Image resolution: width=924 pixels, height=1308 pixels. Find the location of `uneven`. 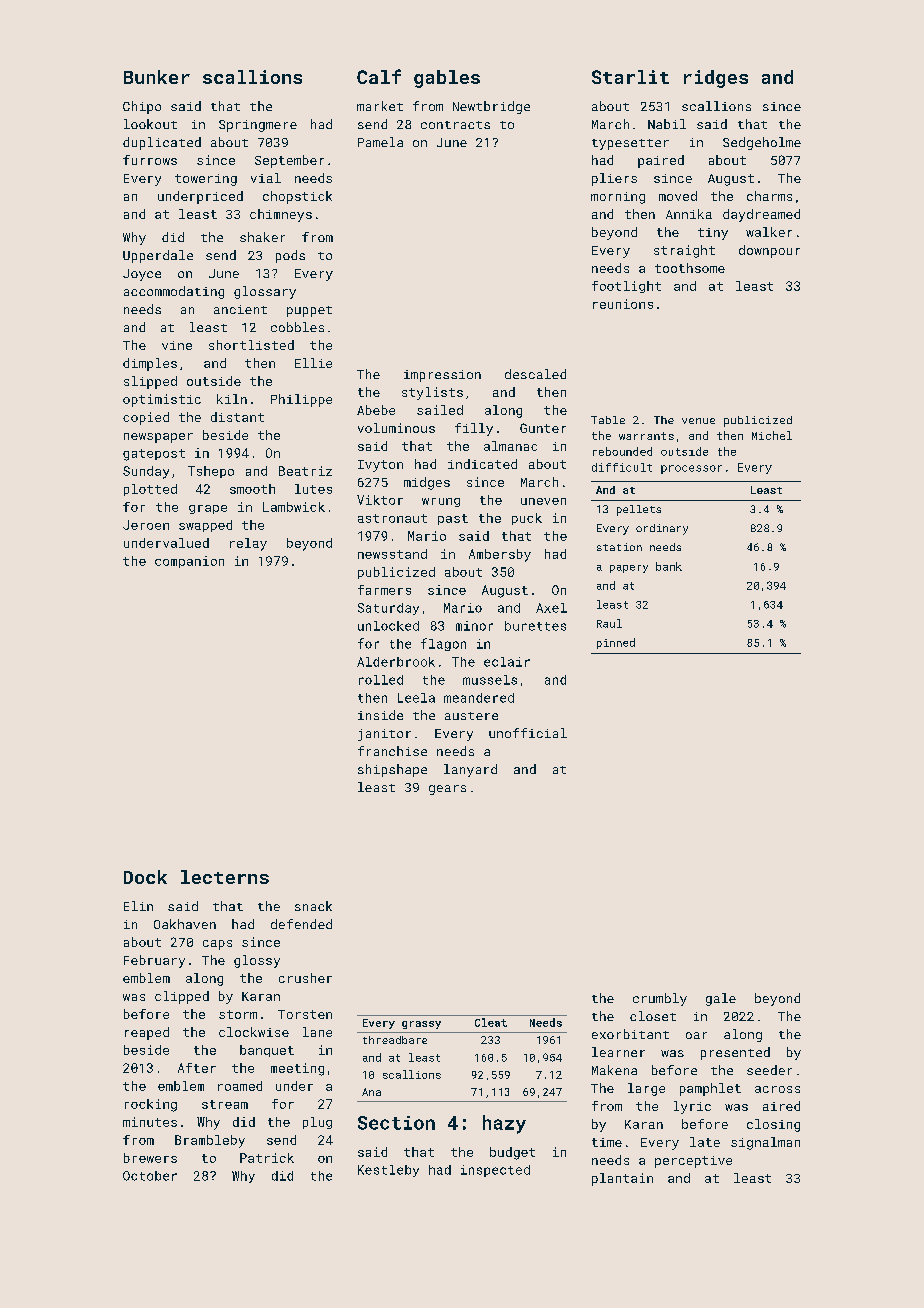

uneven is located at coordinates (543, 501).
